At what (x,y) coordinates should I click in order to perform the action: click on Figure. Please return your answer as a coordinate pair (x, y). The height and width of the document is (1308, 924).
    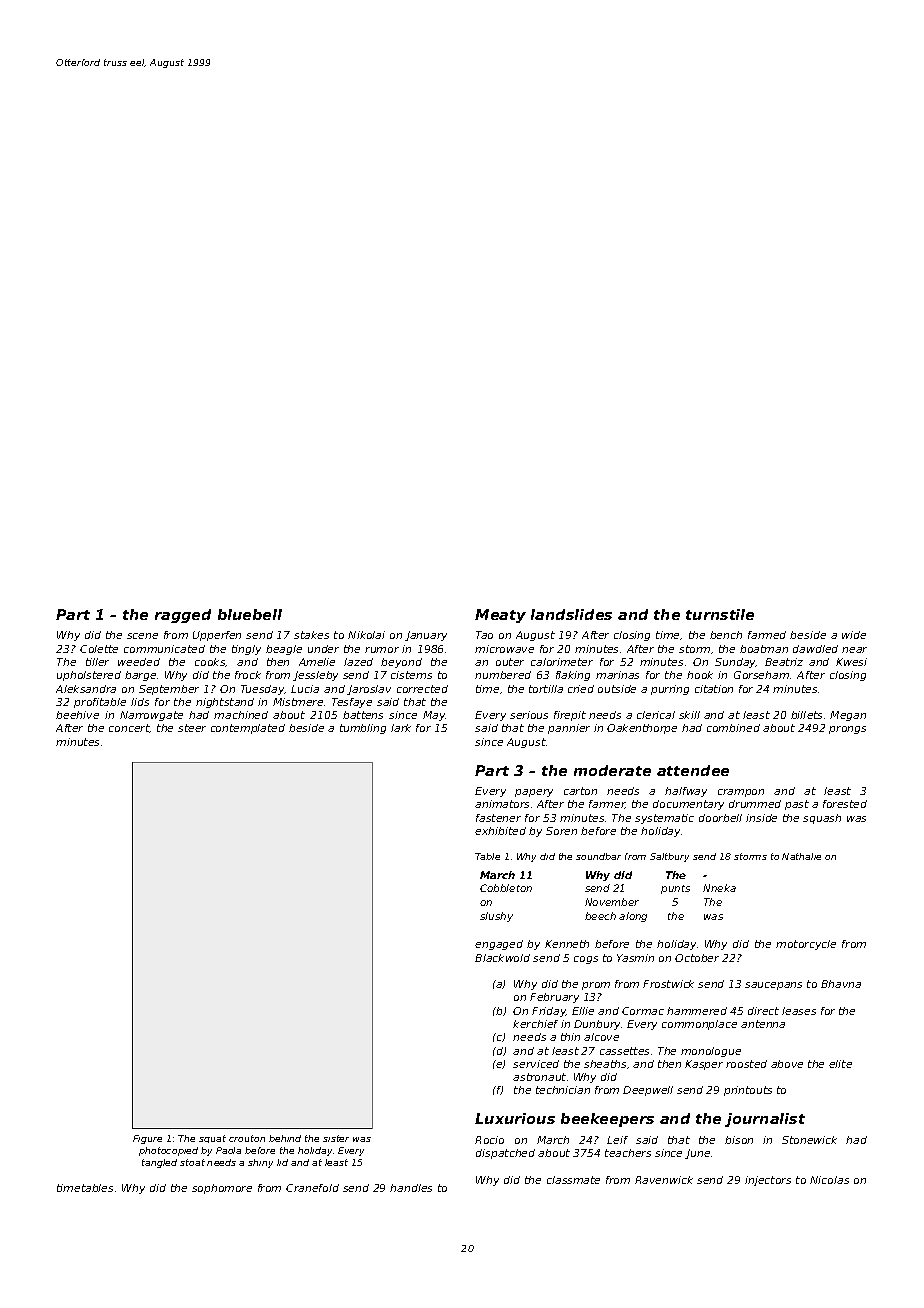
    Looking at the image, I should click on (147, 1139).
